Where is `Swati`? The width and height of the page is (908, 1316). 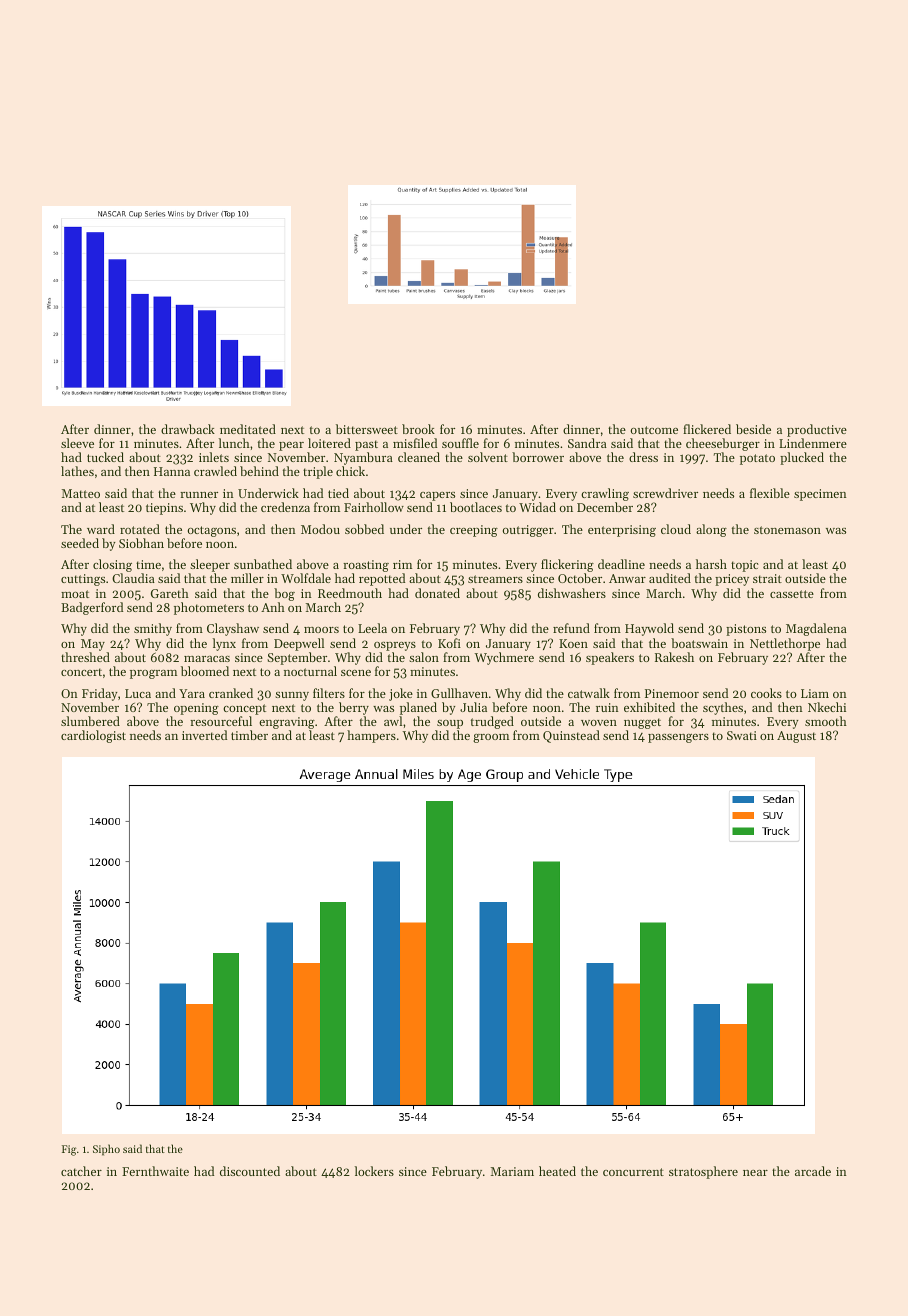 Swati is located at coordinates (742, 735).
